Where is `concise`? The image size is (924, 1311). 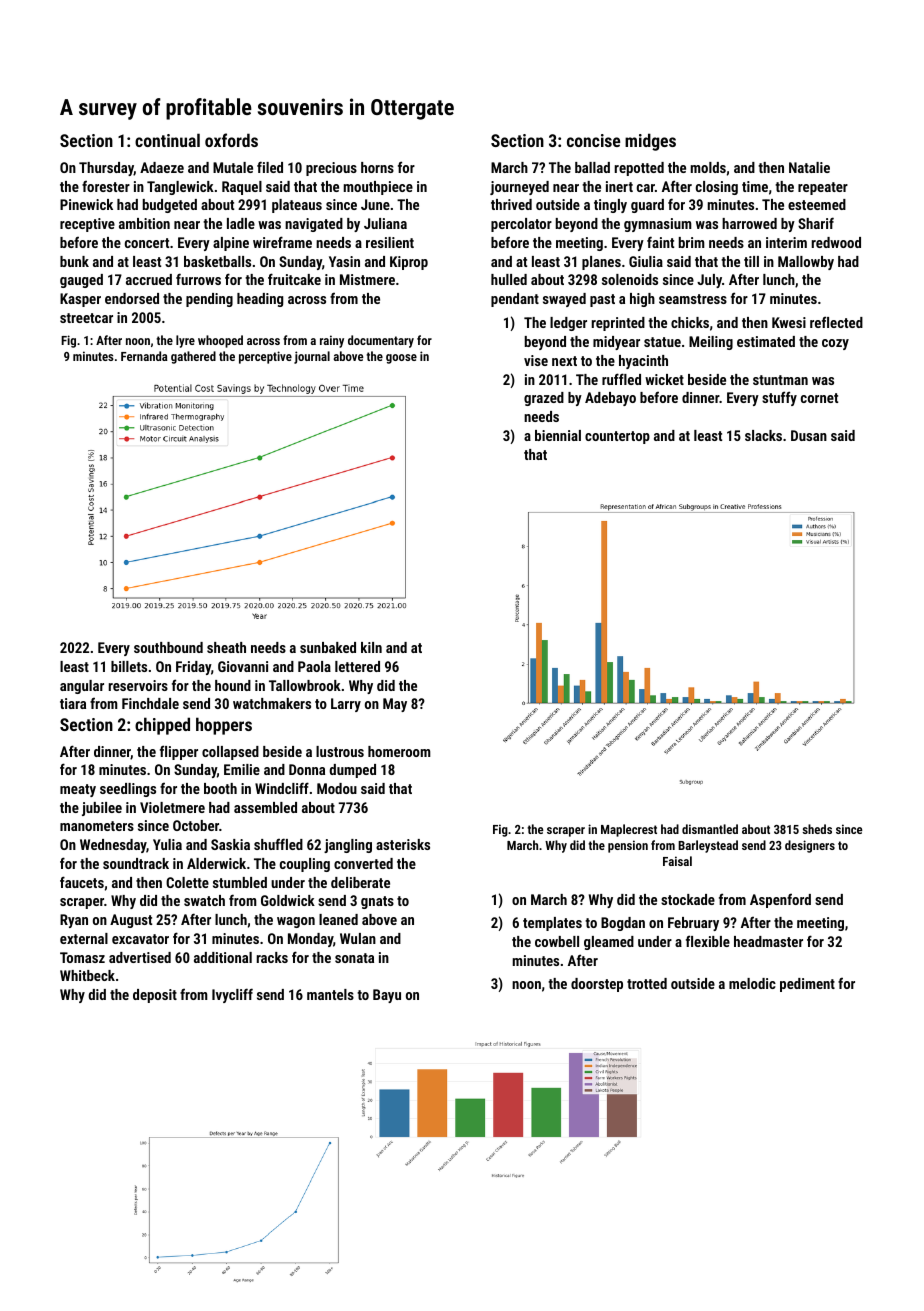
concise is located at coordinates (593, 140).
